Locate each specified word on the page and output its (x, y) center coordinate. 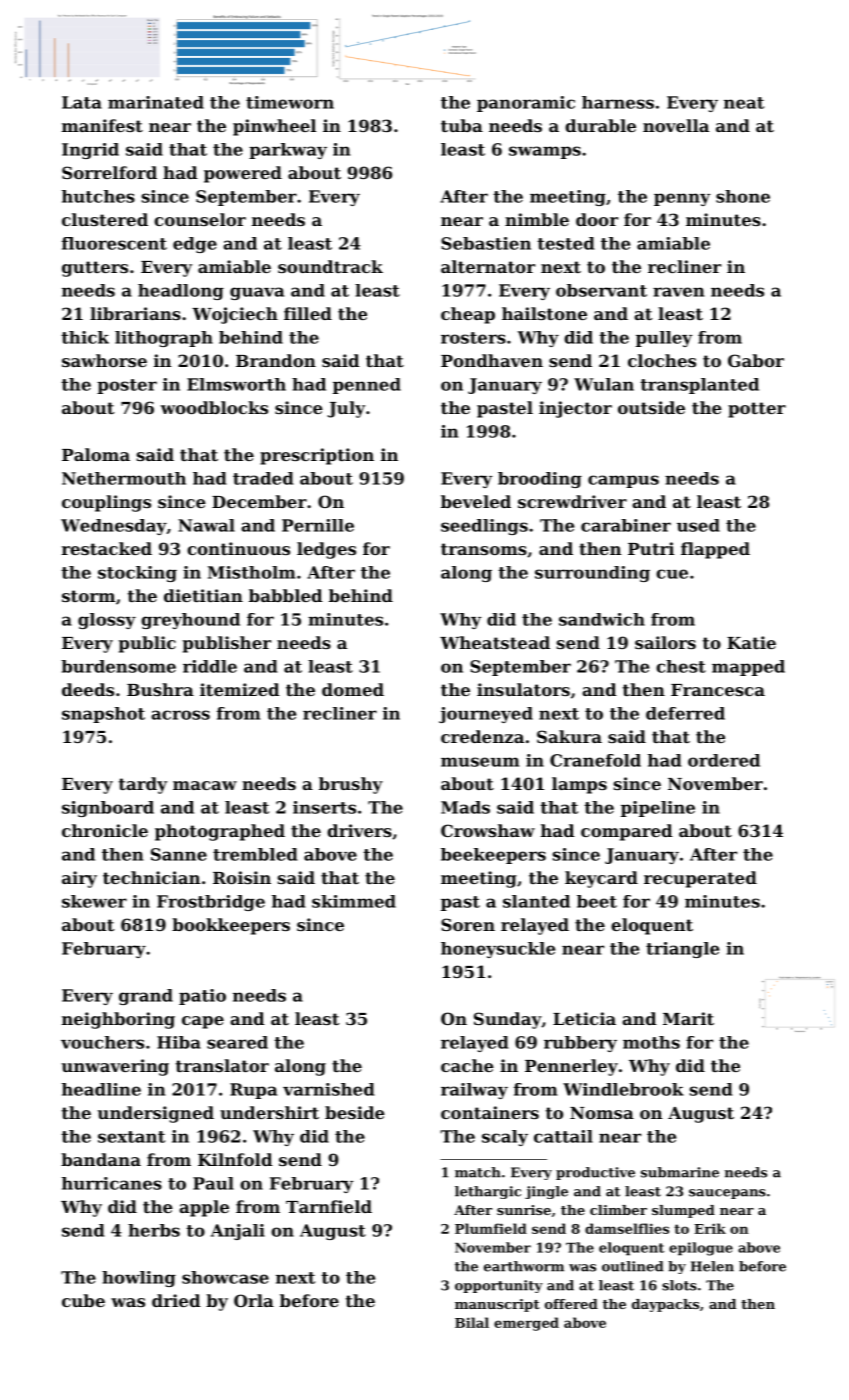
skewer (94, 901)
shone (743, 196)
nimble (537, 219)
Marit (688, 1018)
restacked (107, 548)
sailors (665, 642)
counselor (200, 219)
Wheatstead (495, 642)
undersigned (156, 1114)
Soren (468, 924)
